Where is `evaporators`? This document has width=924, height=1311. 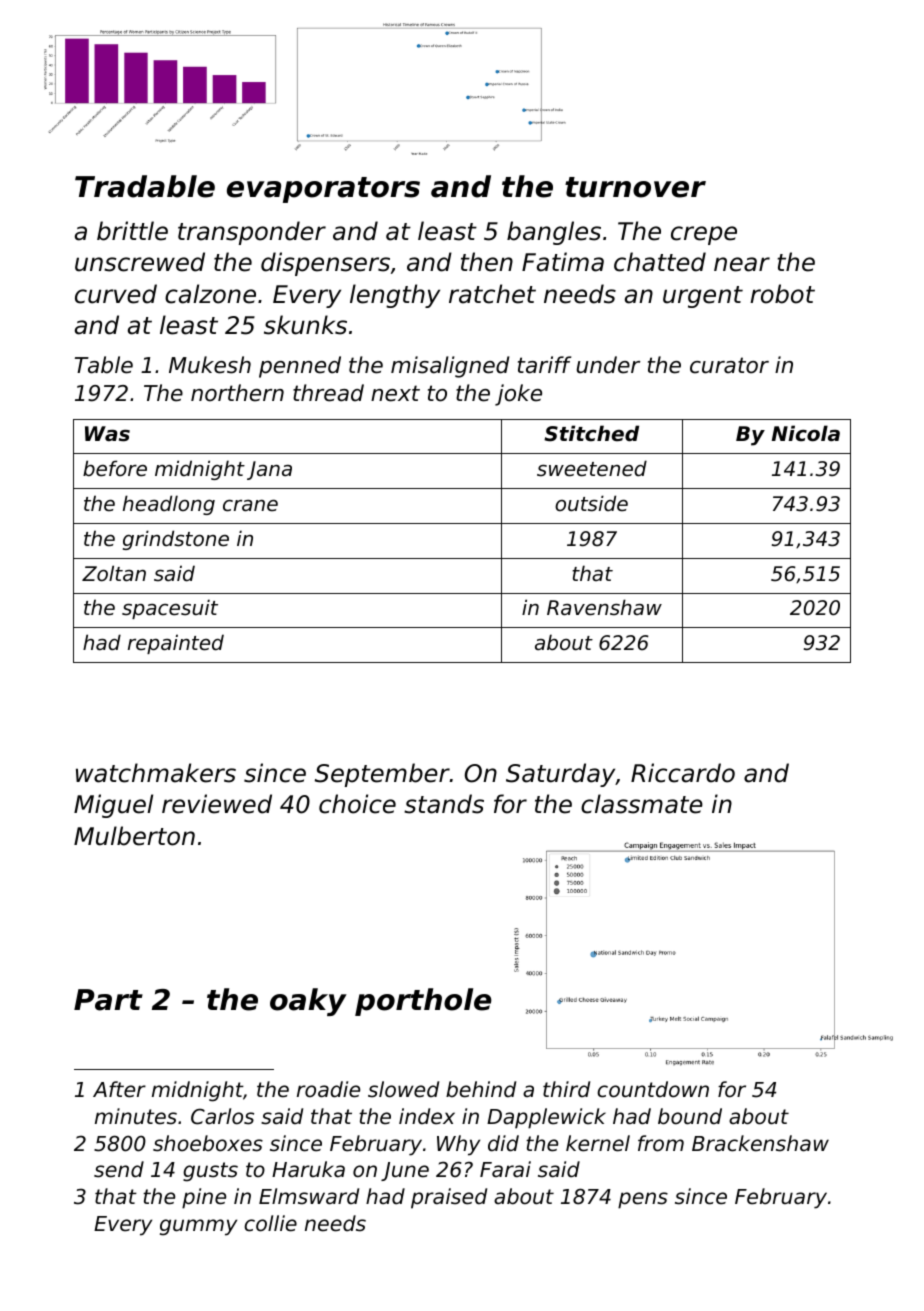 evaporators is located at coordinates (323, 190).
